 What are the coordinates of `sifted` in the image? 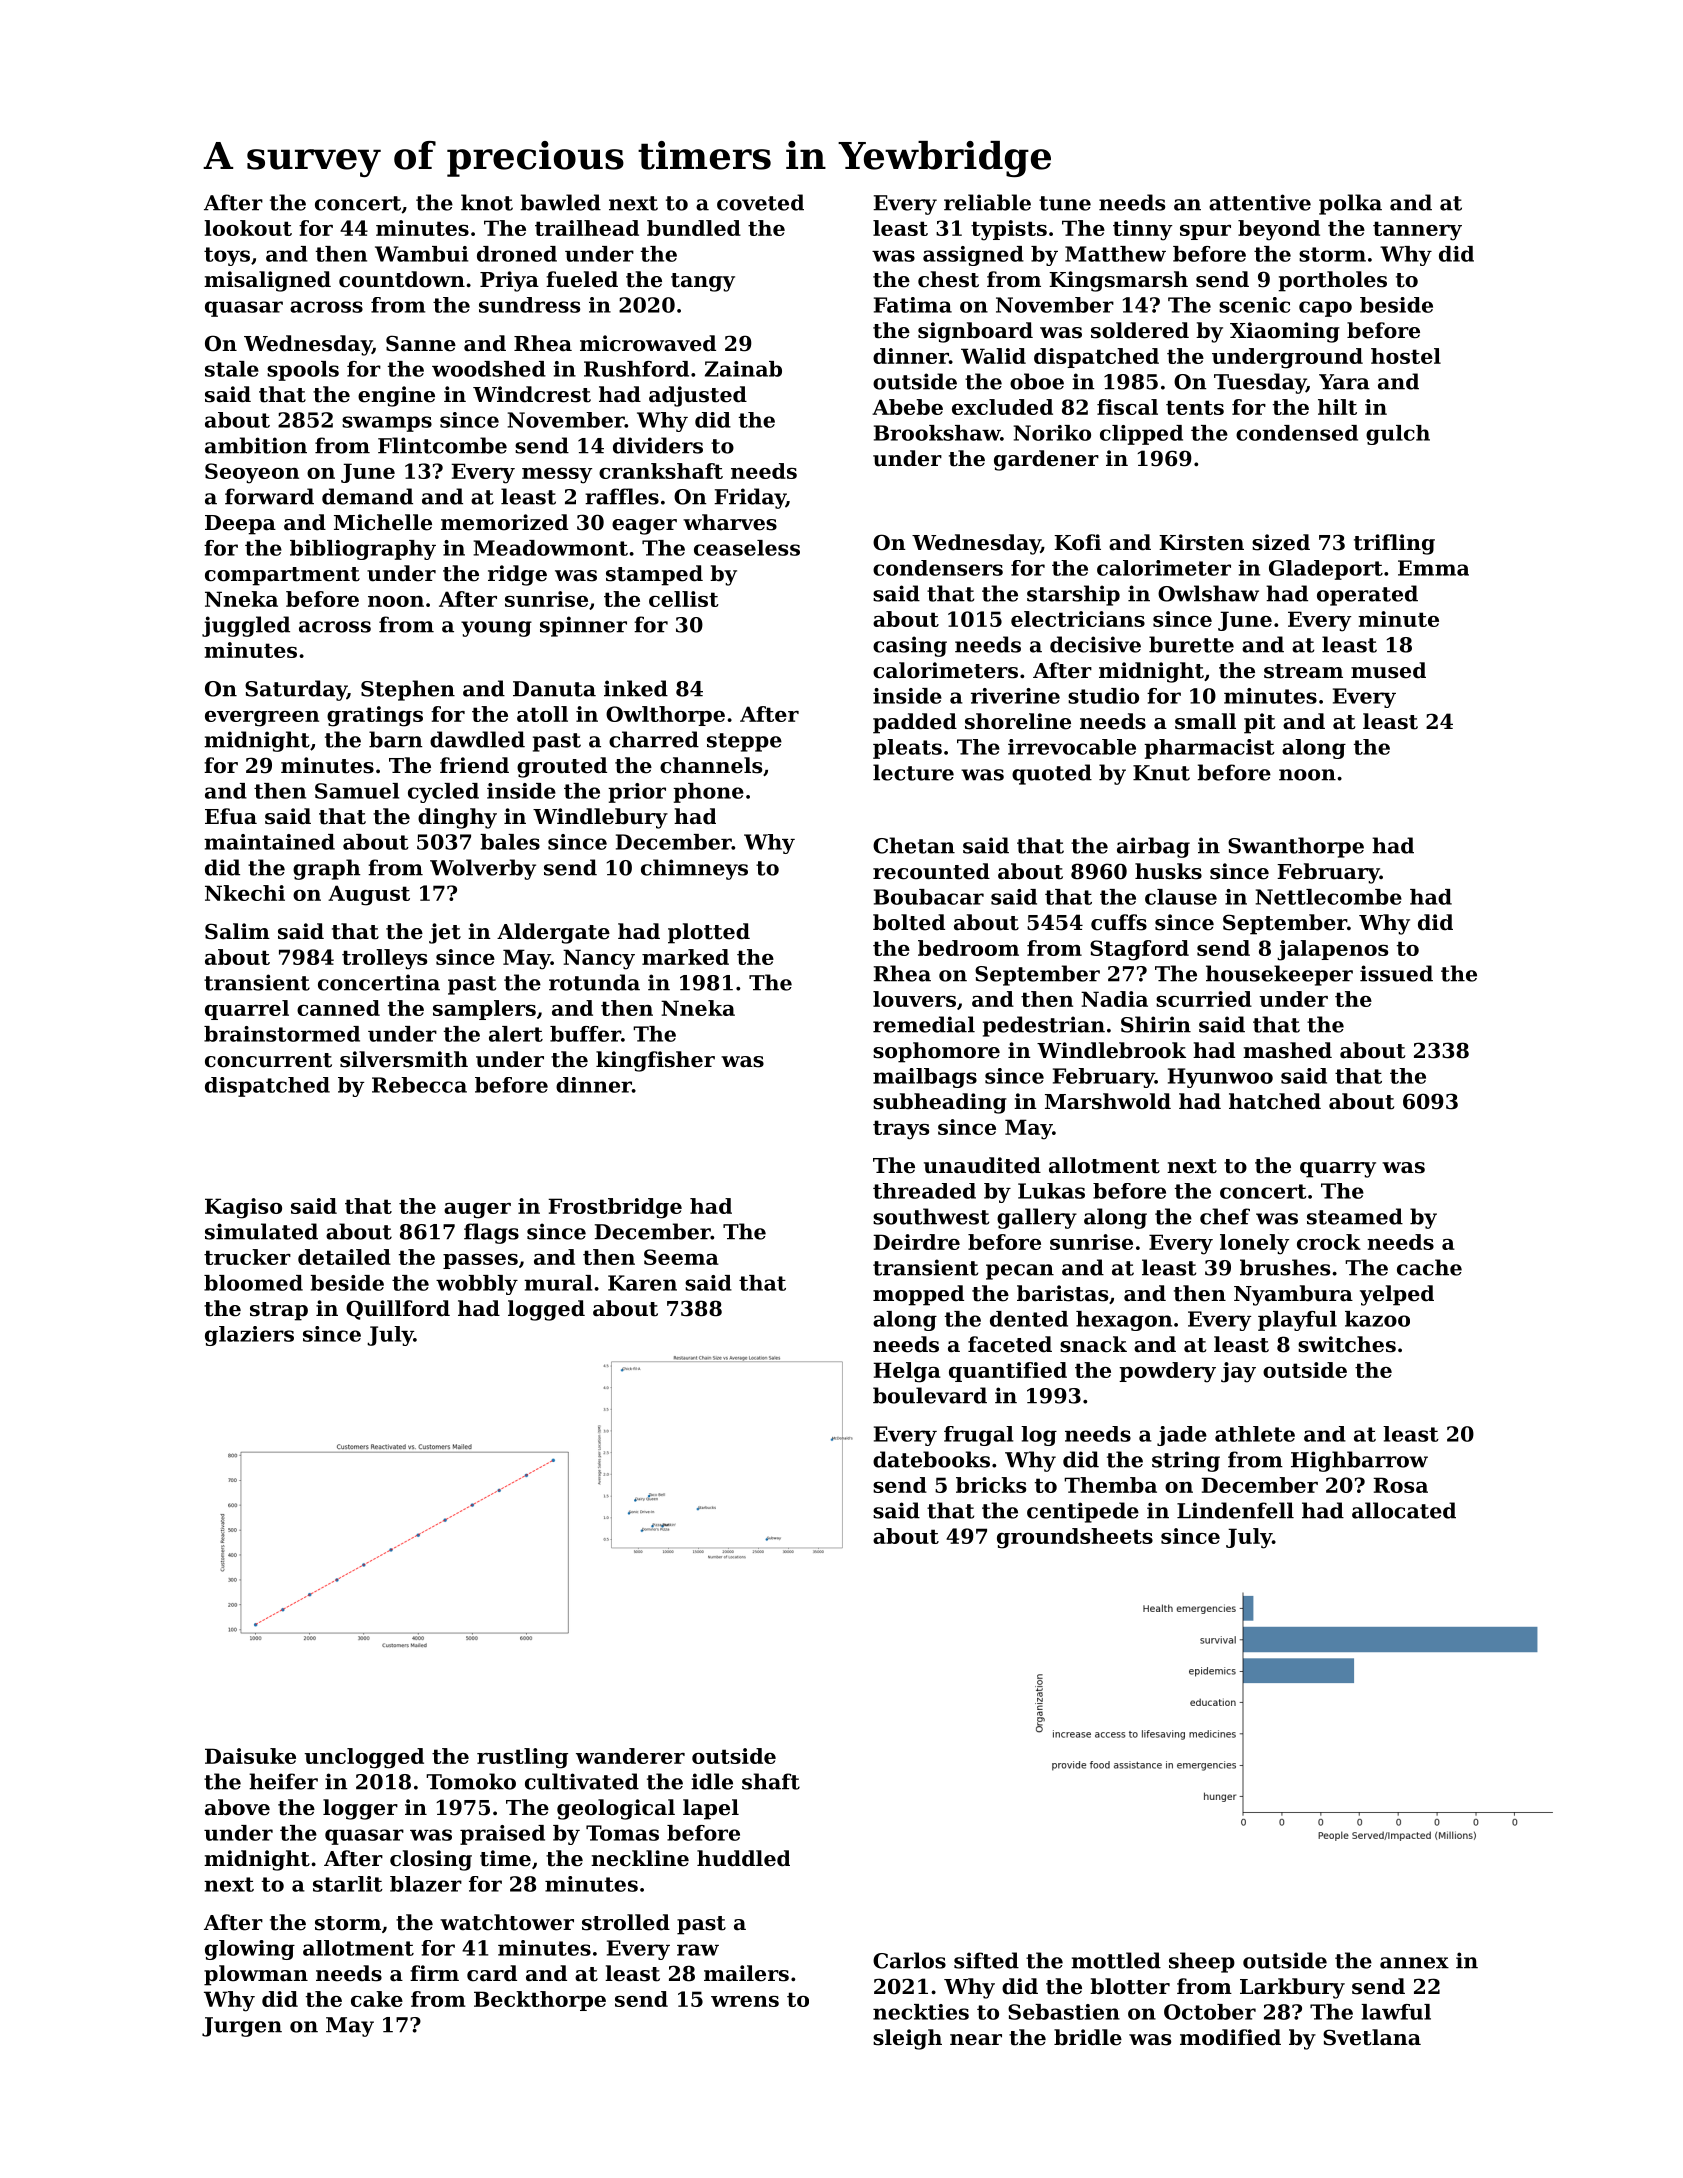 It's located at (986, 1960).
